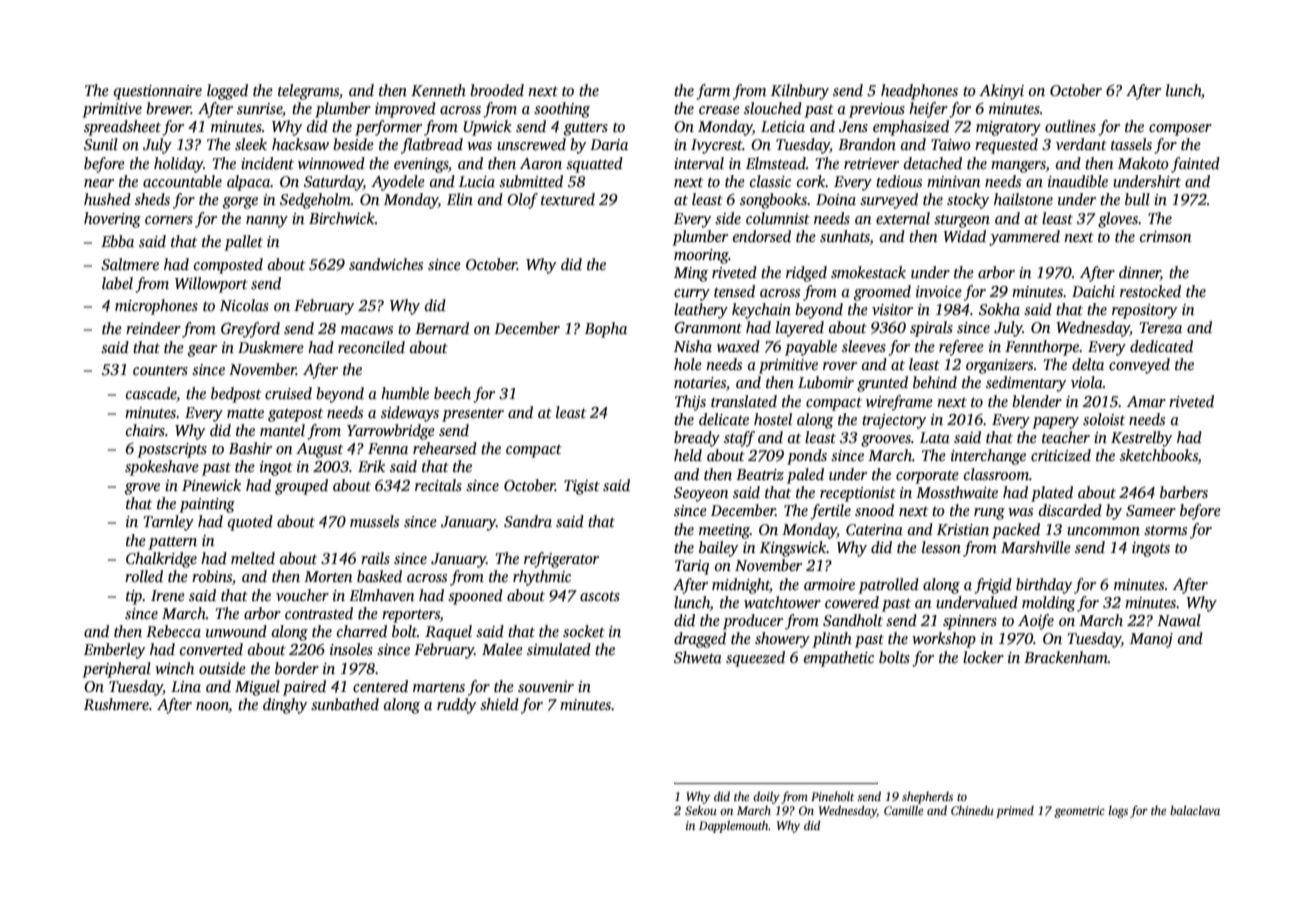  What do you see at coordinates (829, 584) in the screenshot?
I see `armoire` at bounding box center [829, 584].
